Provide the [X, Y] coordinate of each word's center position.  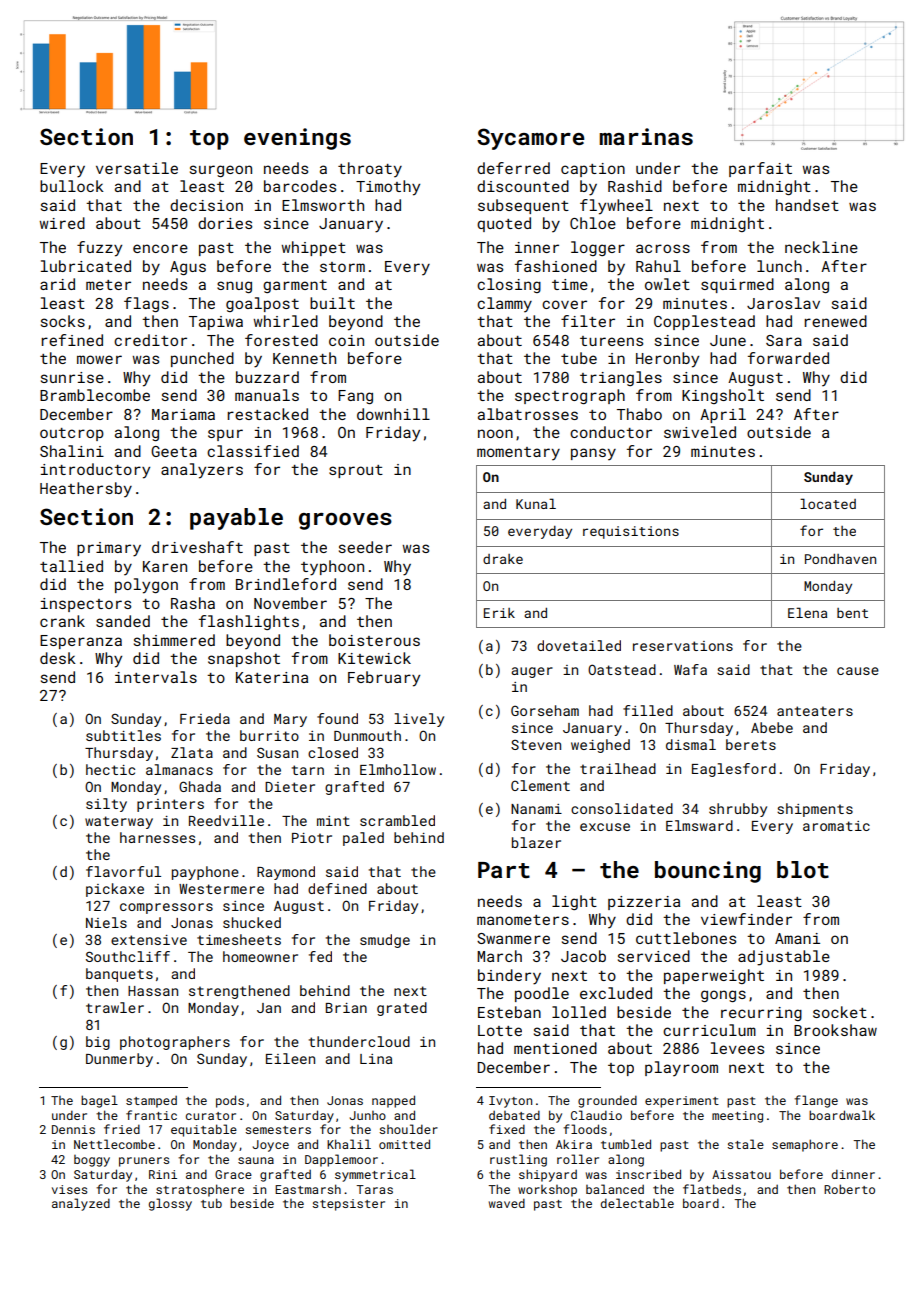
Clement [540, 785]
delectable [637, 1203]
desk [58, 658]
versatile [137, 168]
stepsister [348, 1205]
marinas [646, 136]
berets [751, 744]
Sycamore [530, 139]
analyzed [81, 1204]
